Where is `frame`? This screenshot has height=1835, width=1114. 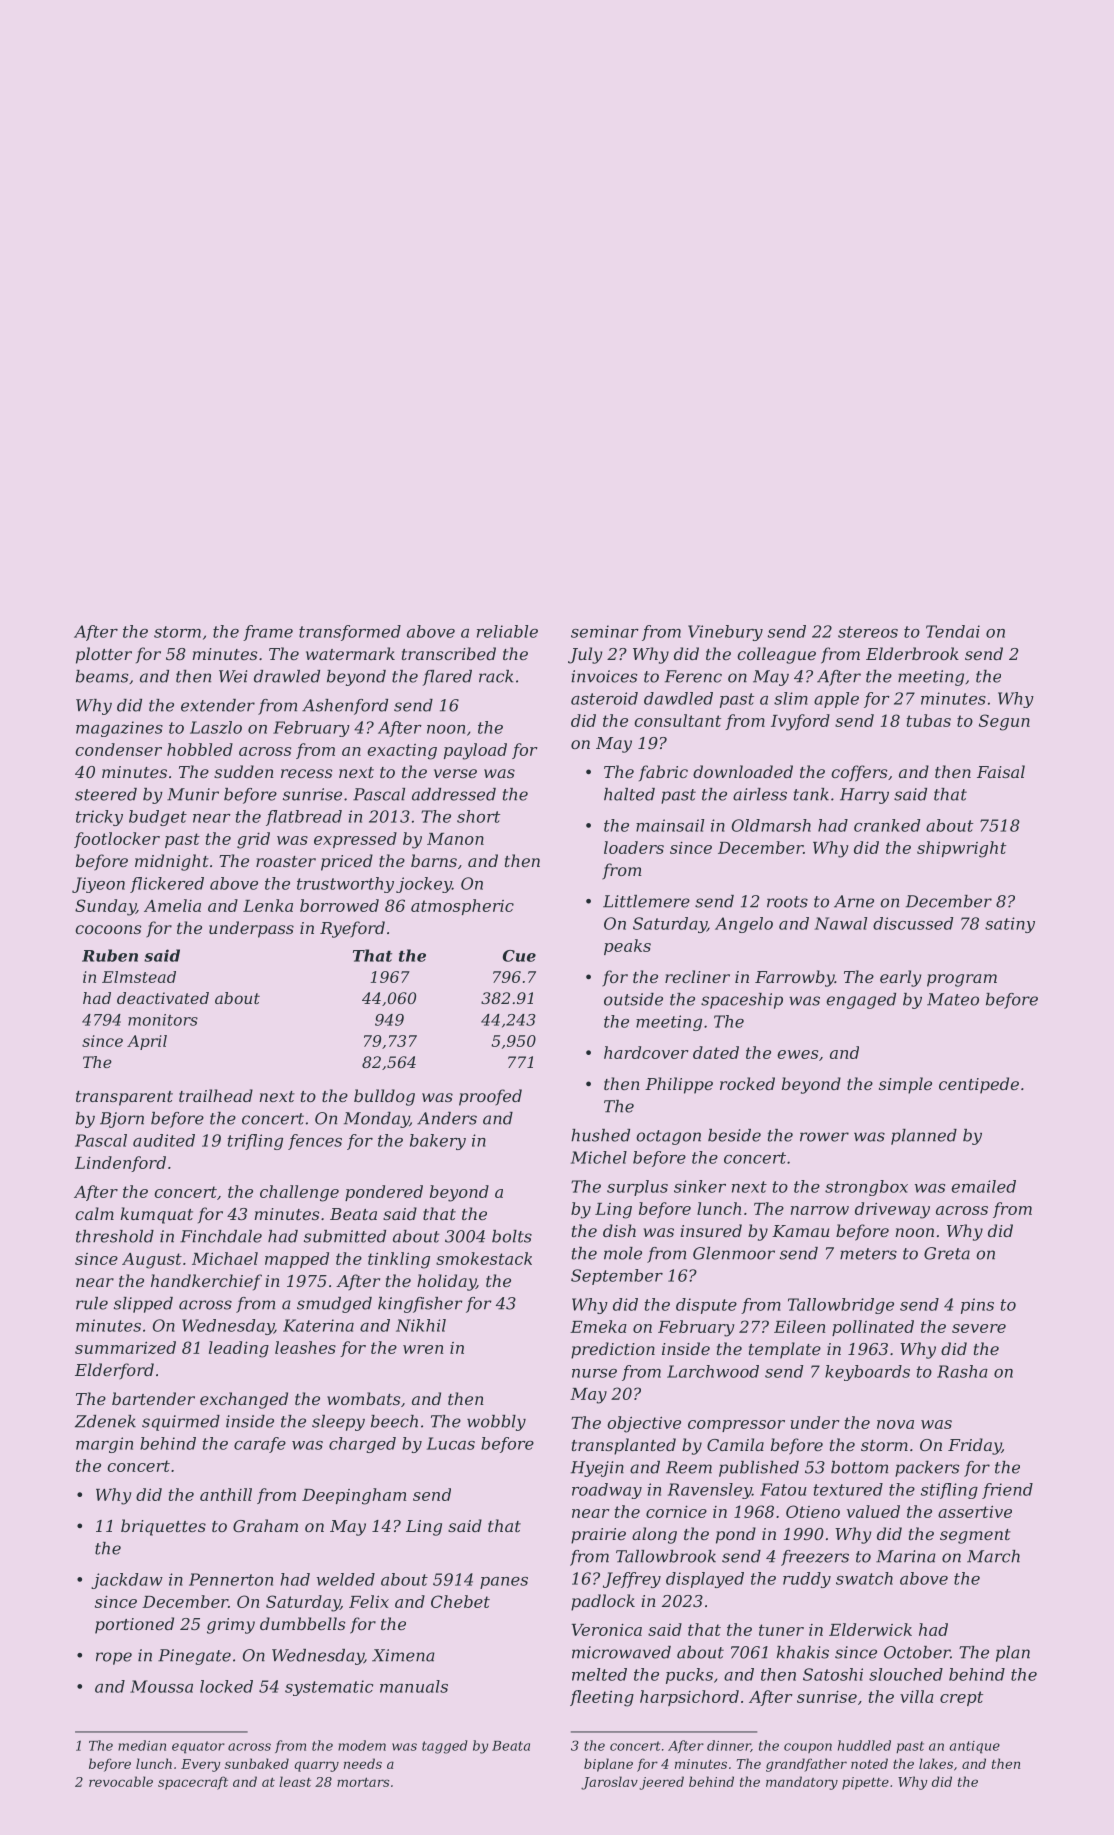 frame is located at coordinates (268, 633).
